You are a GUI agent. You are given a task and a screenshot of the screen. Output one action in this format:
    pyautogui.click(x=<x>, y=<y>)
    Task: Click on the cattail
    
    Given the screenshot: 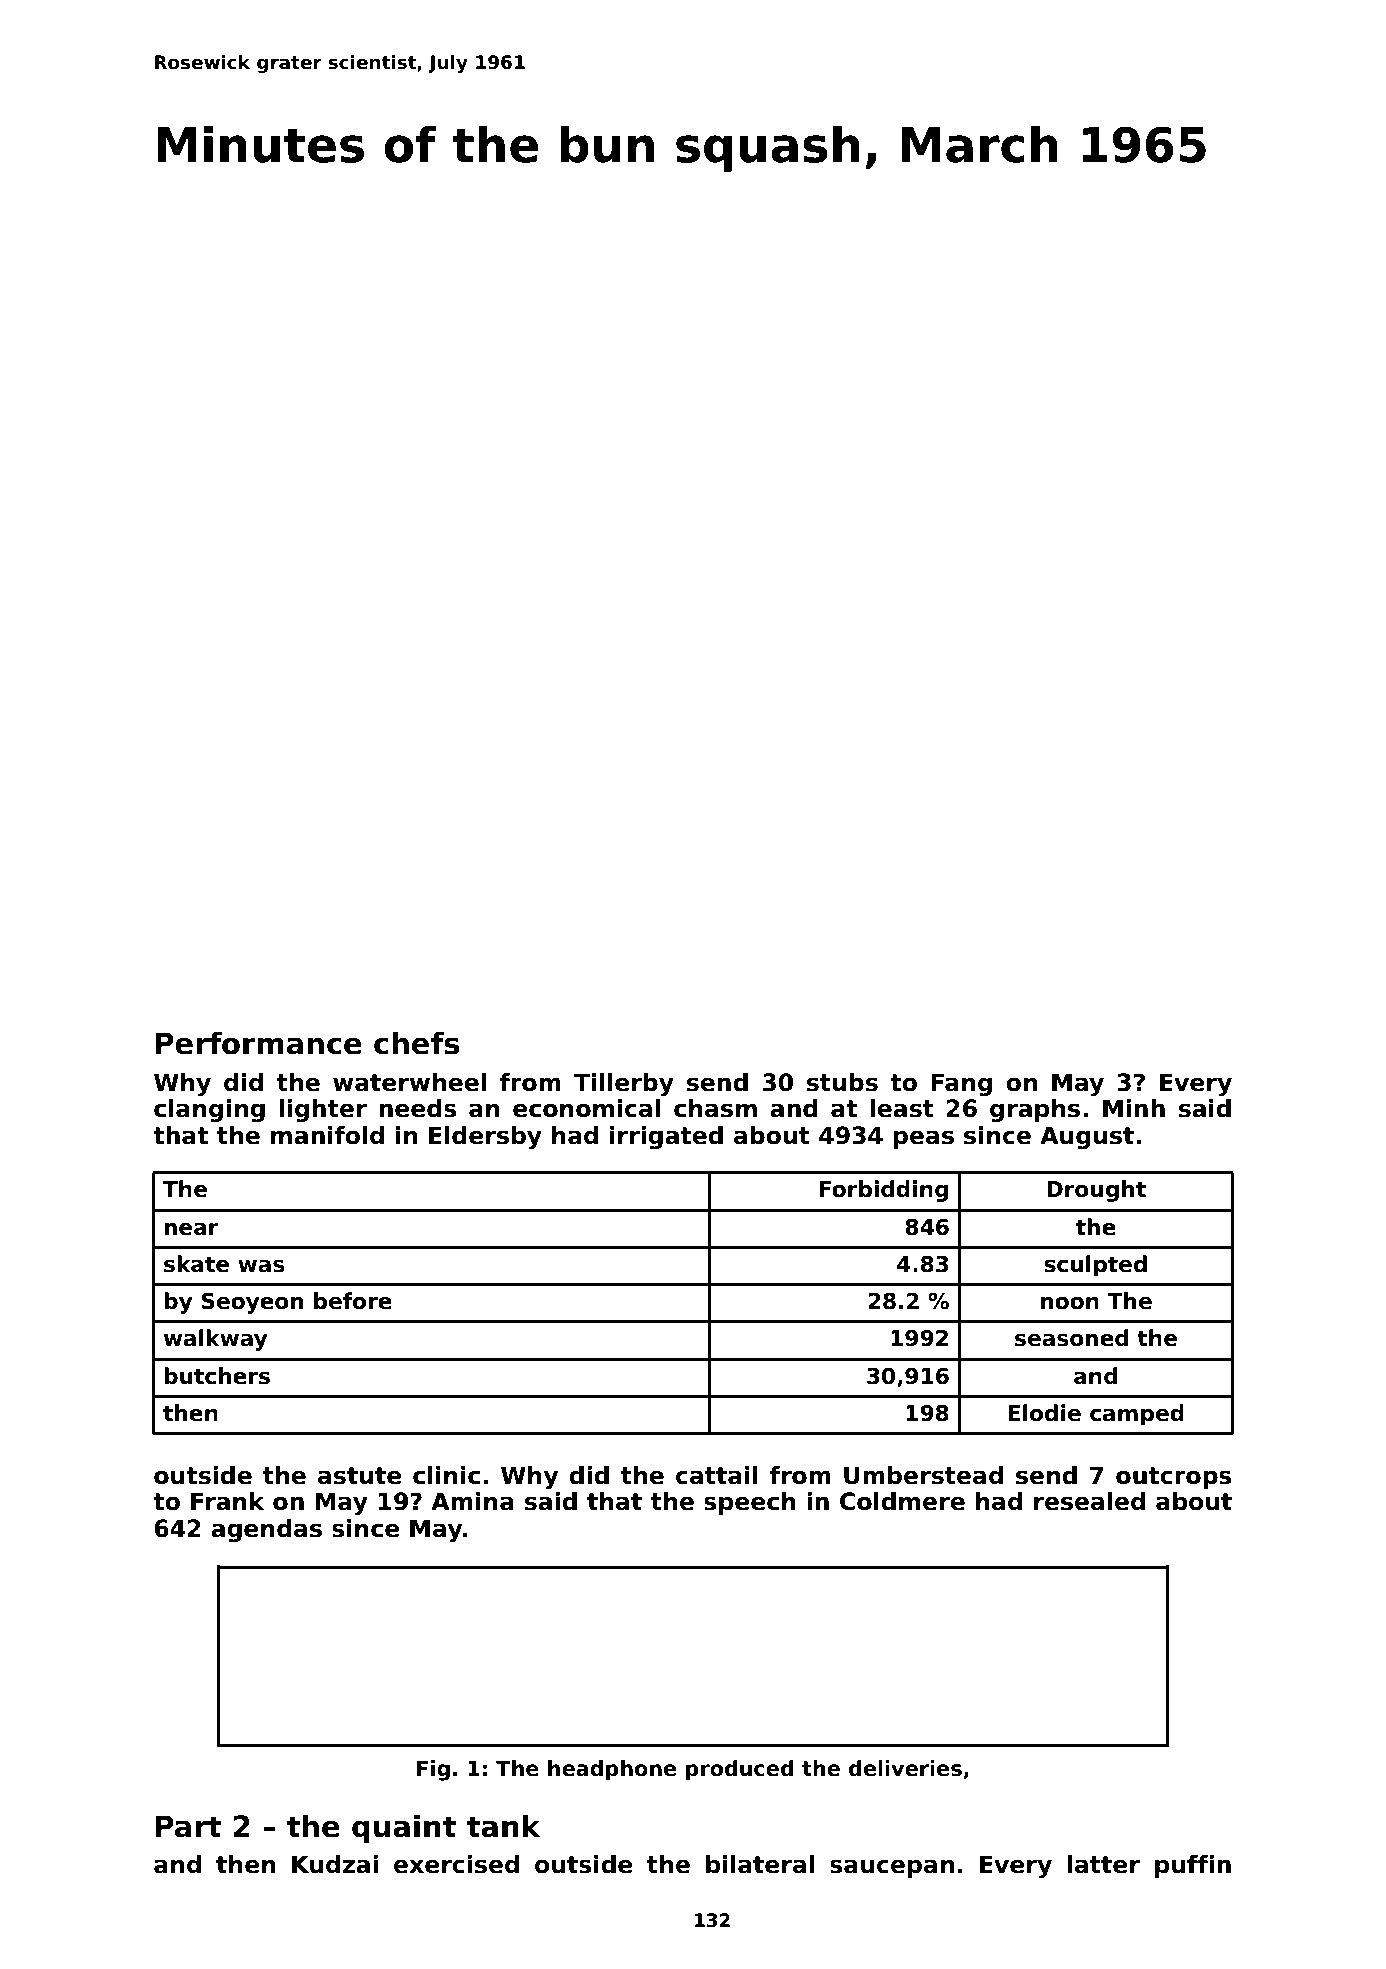 What is the action you would take?
    pyautogui.click(x=717, y=1475)
